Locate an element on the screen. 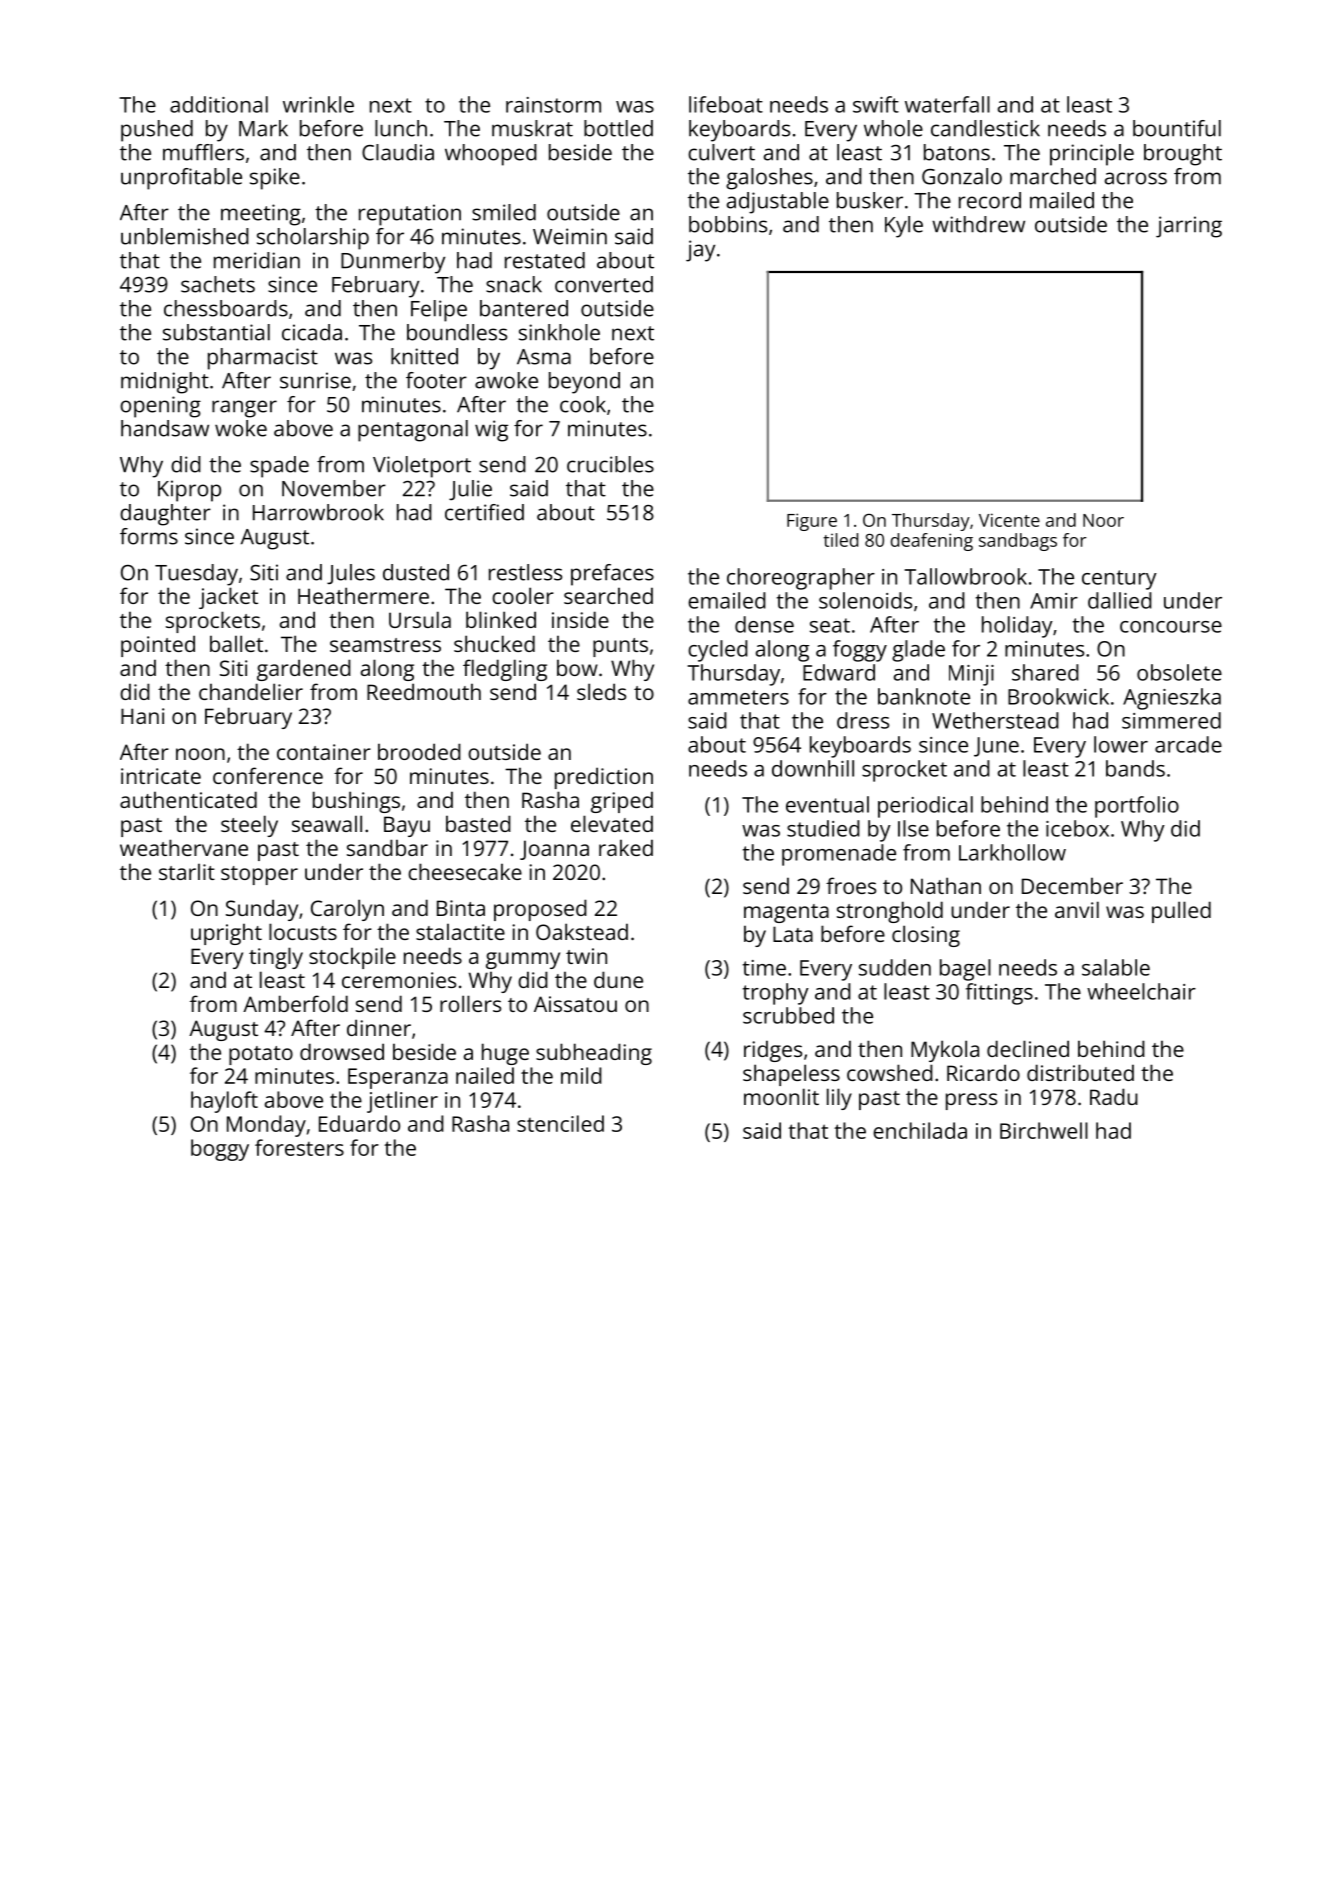 This screenshot has width=1342, height=1898. periodical is located at coordinates (925, 807).
